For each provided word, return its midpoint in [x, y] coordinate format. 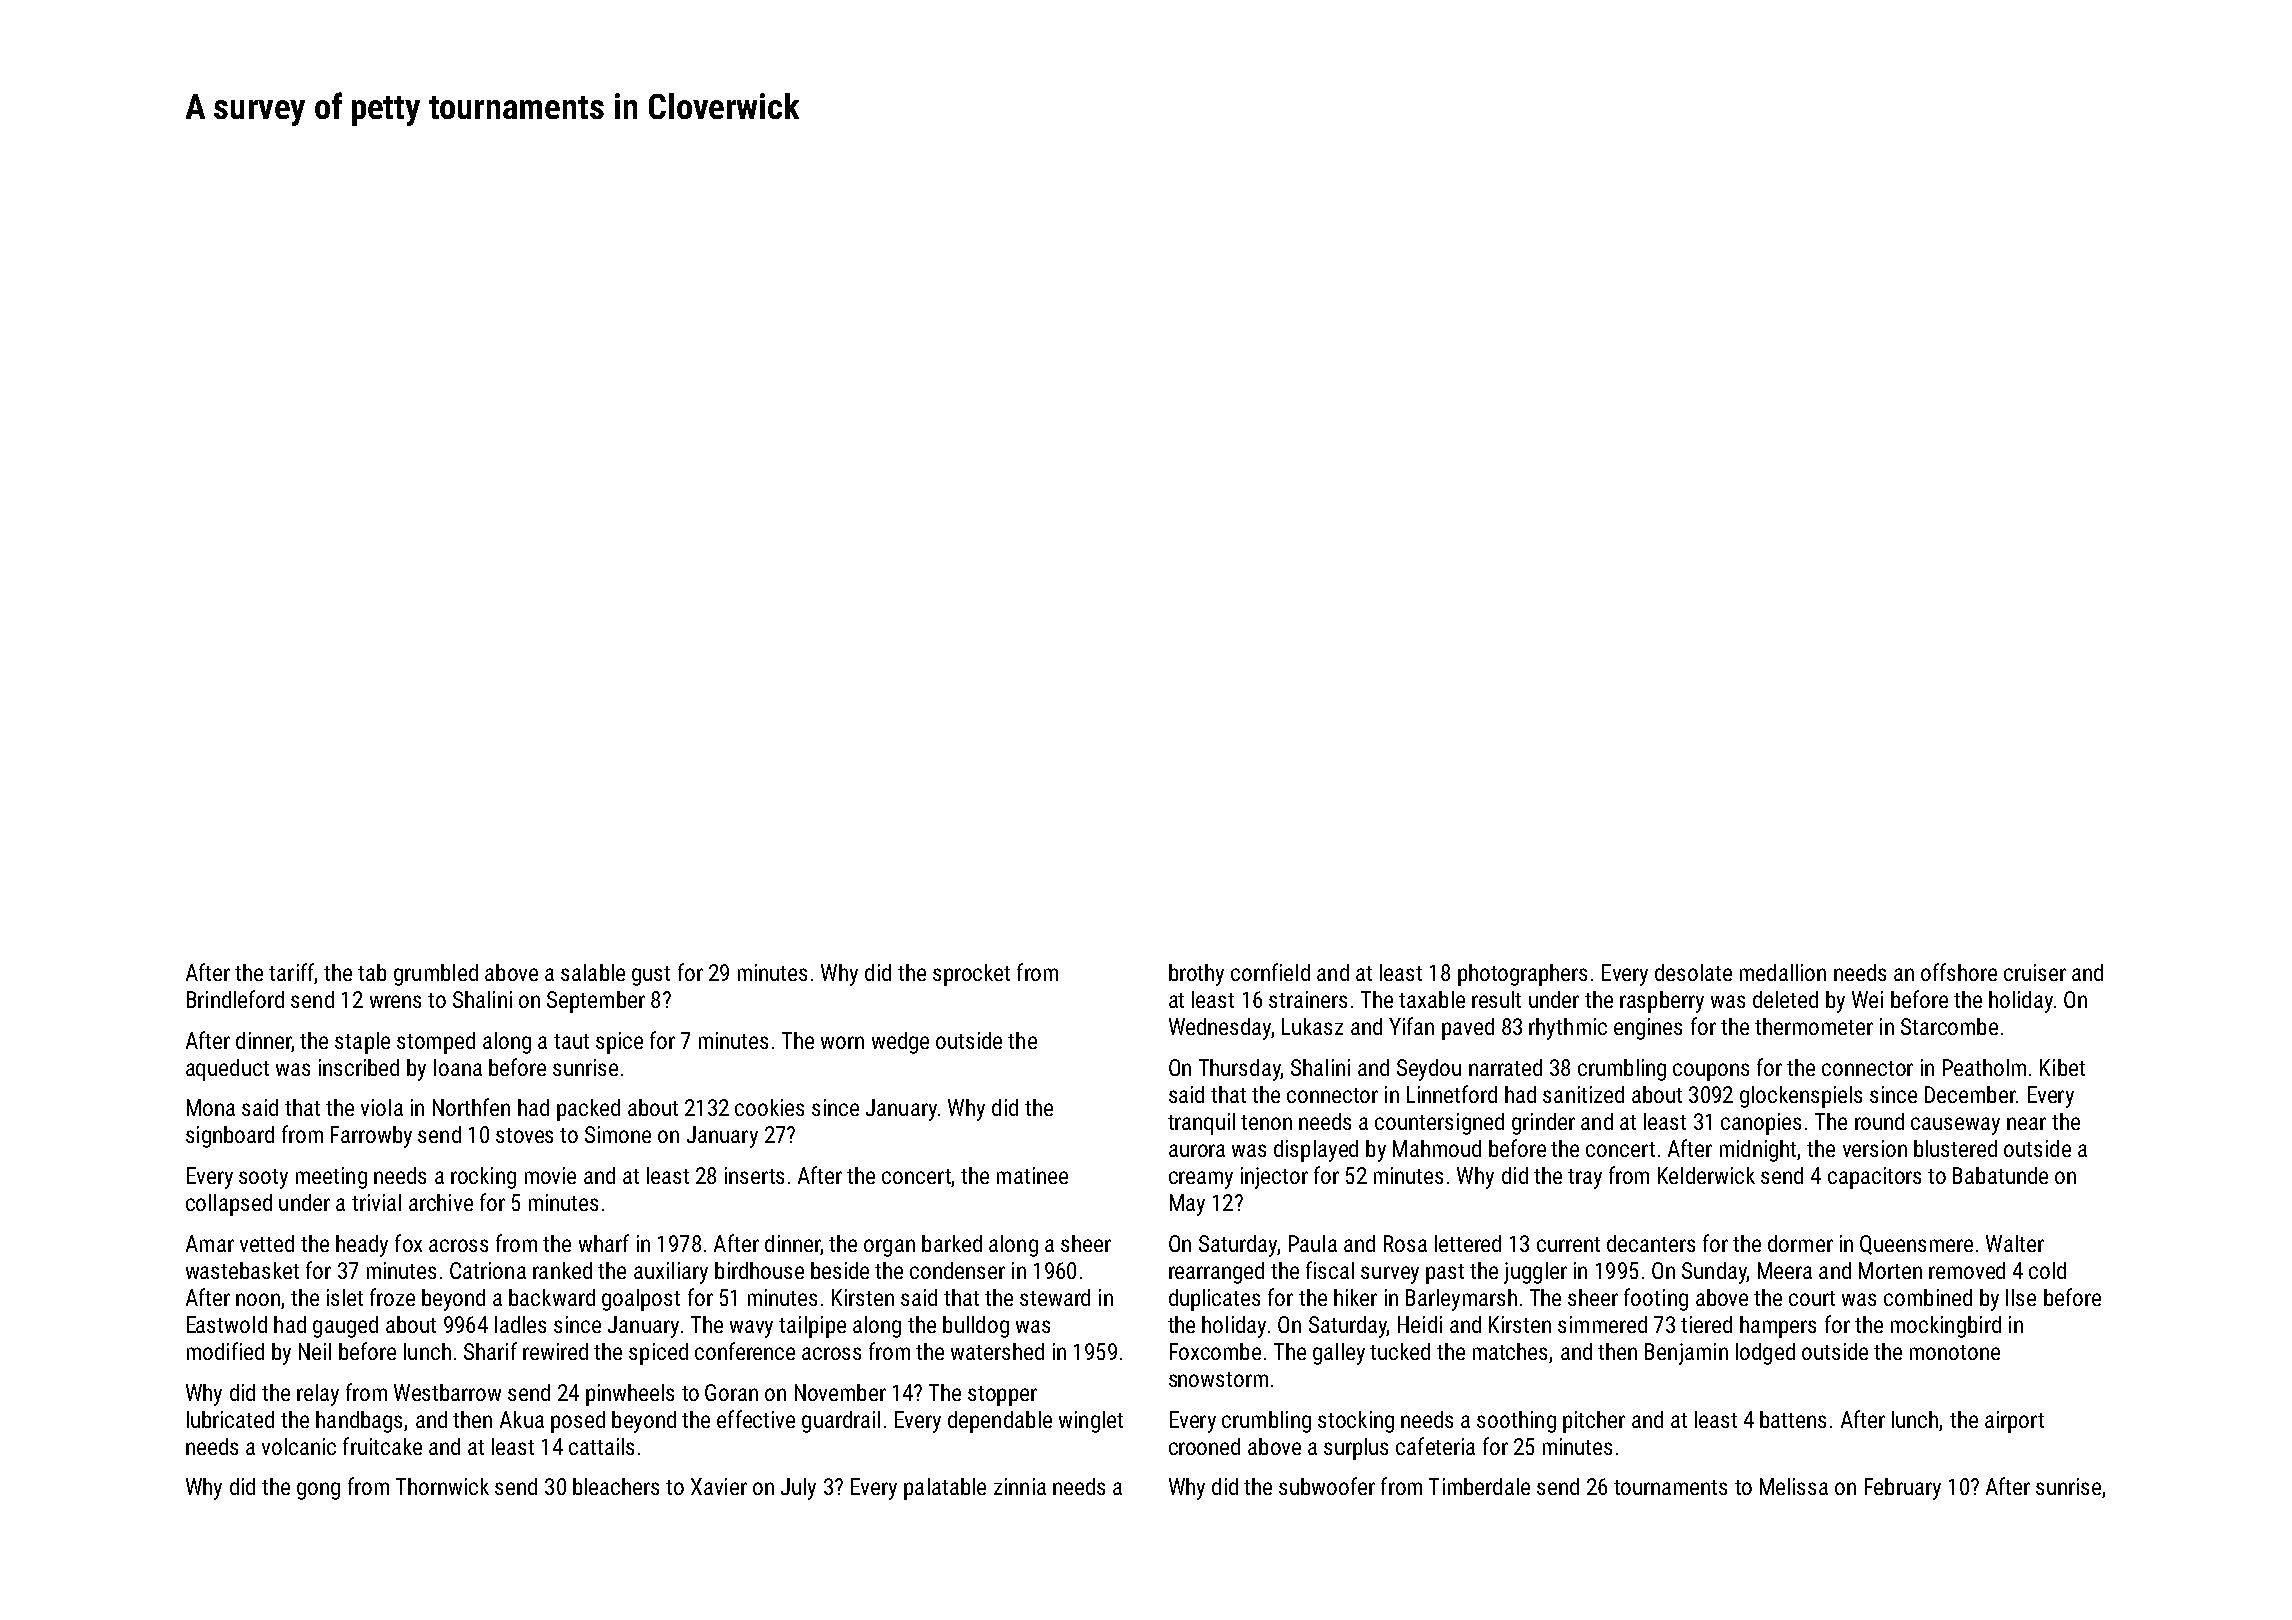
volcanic [299, 1446]
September [596, 1002]
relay [318, 1395]
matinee [1032, 1175]
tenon [1266, 1122]
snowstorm [1218, 1379]
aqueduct [227, 1070]
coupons [1711, 1072]
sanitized [1583, 1094]
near [2026, 1123]
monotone [1955, 1352]
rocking [483, 1178]
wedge [900, 1043]
